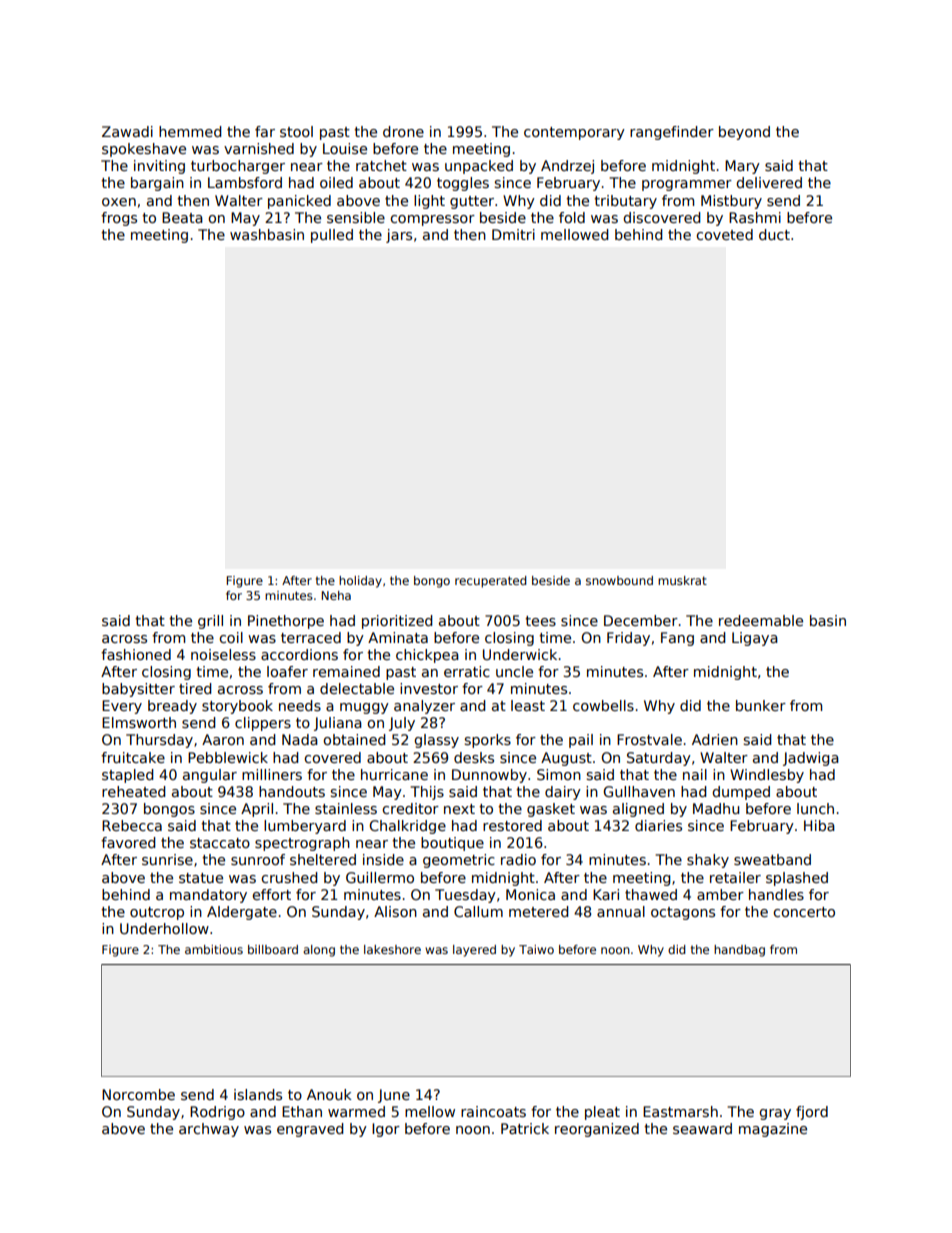  I want to click on jars, so click(399, 236).
